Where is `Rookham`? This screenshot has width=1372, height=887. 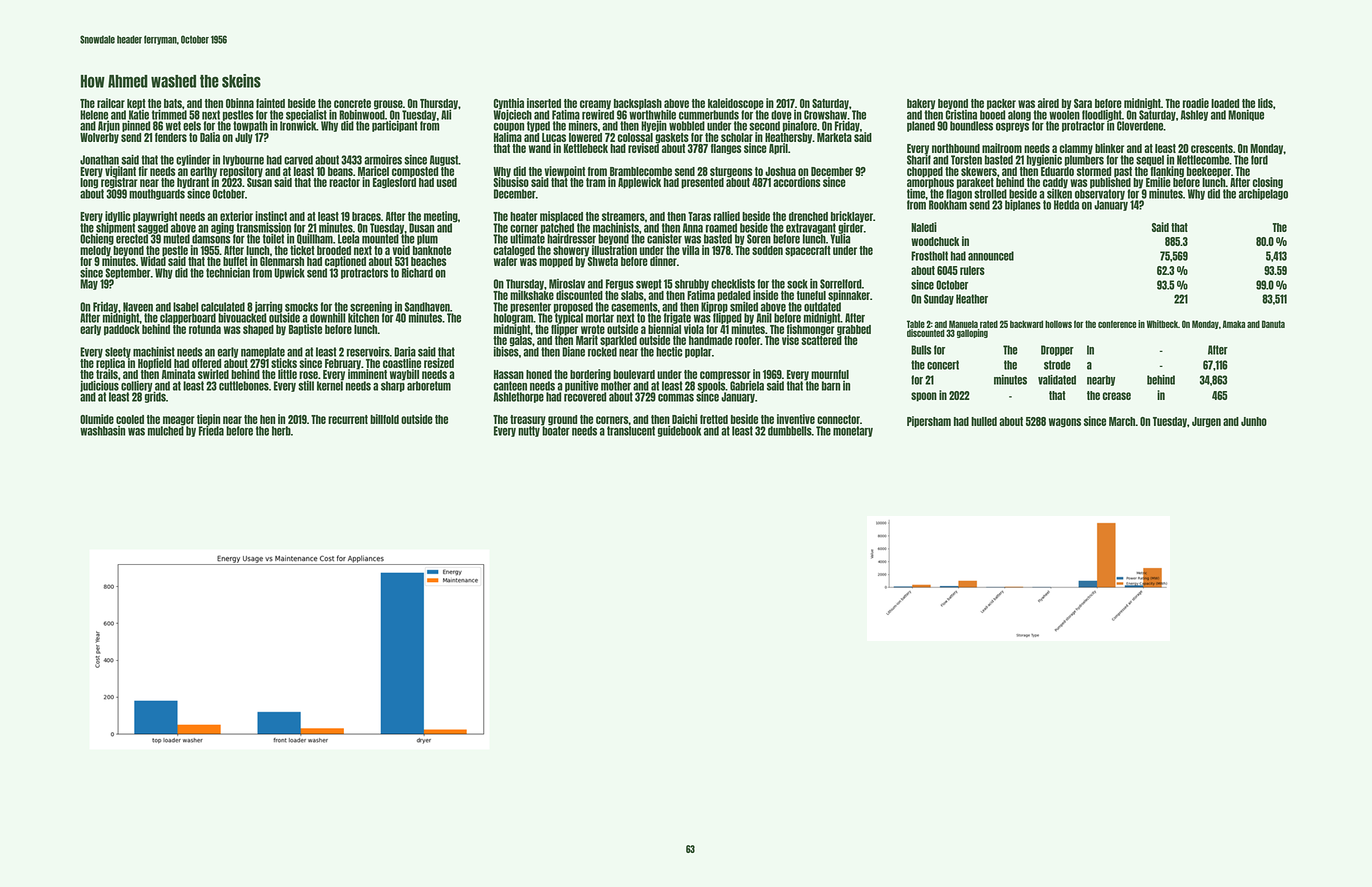
Rookham is located at coordinates (948, 205).
